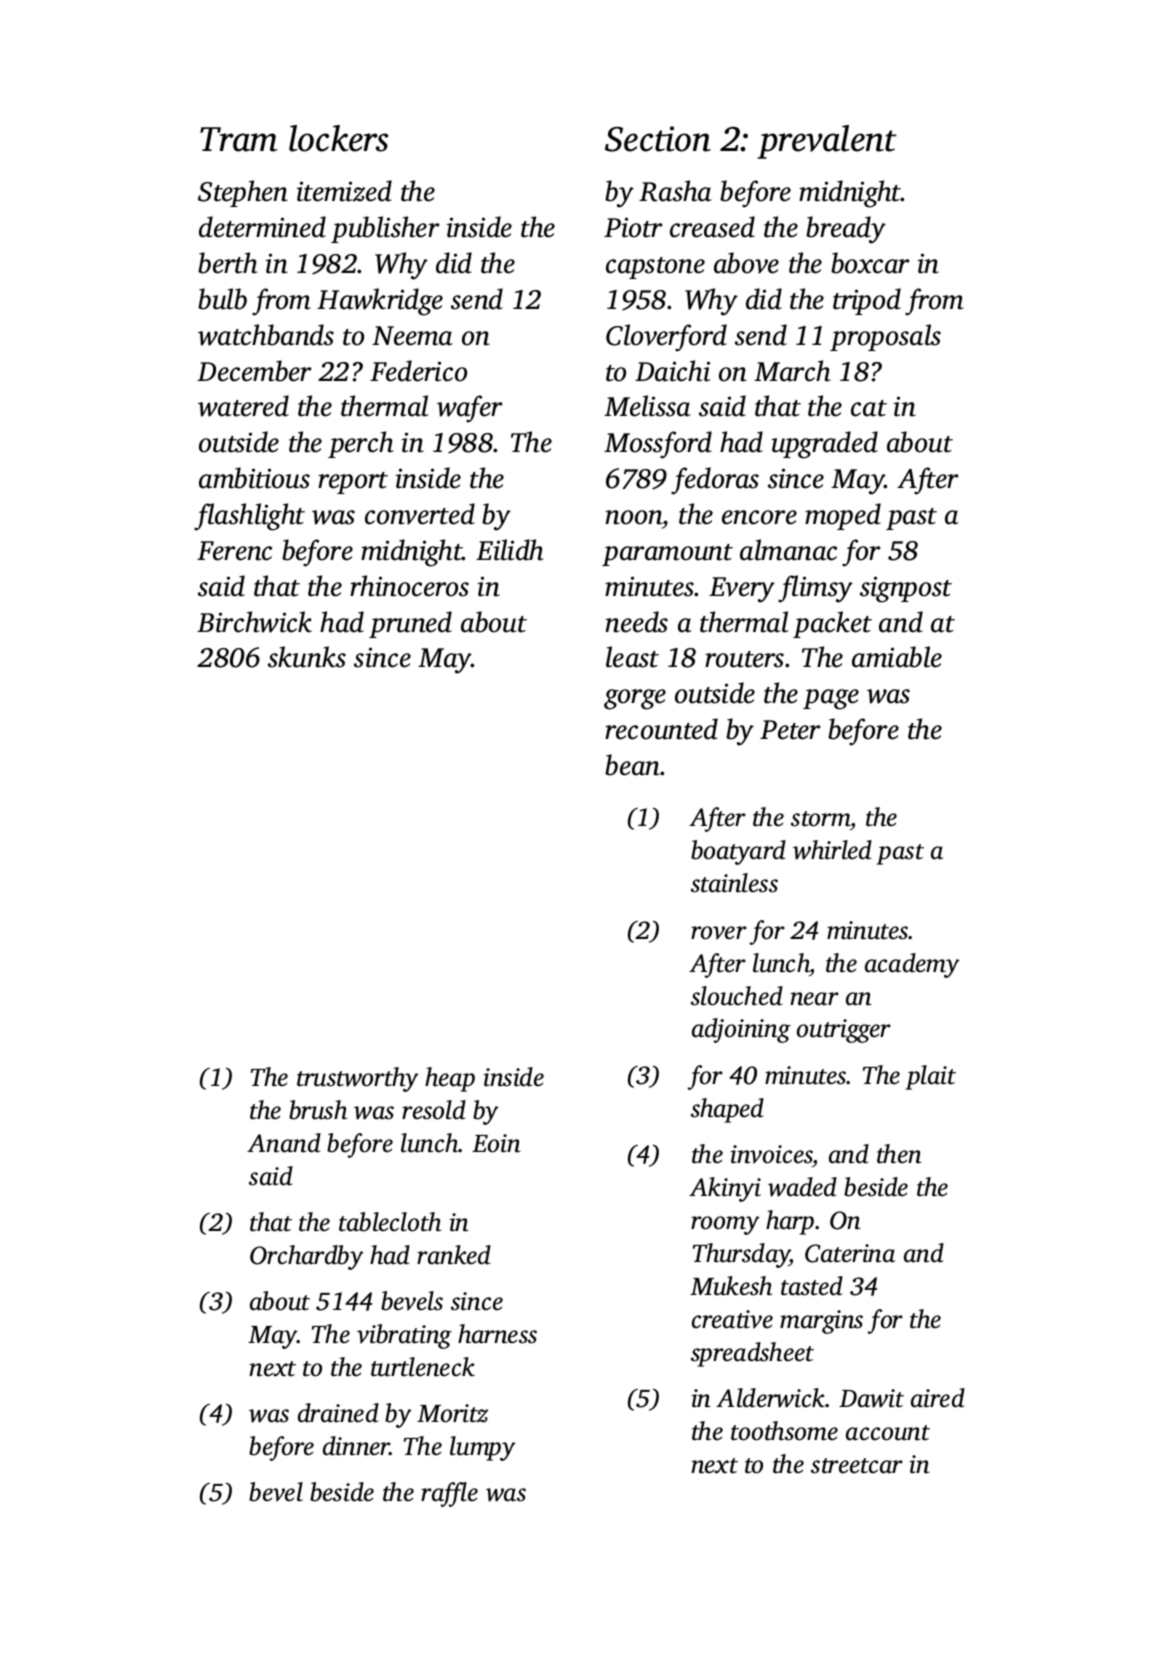  Describe the element at coordinates (307, 1257) in the document. I see `Orchardby` at that location.
